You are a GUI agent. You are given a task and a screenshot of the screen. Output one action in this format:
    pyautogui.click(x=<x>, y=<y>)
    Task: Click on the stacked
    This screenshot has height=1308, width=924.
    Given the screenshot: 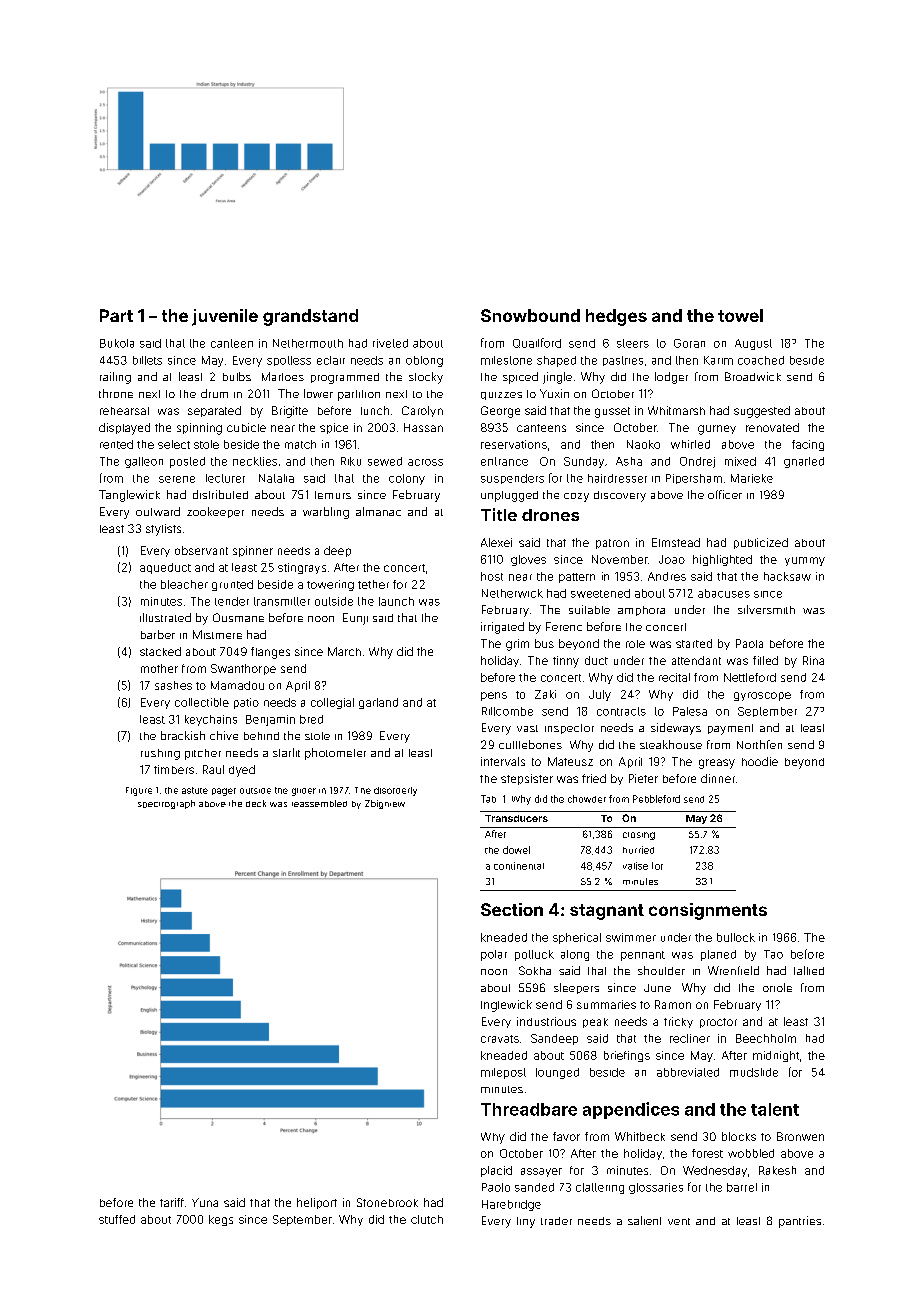 What is the action you would take?
    pyautogui.click(x=160, y=651)
